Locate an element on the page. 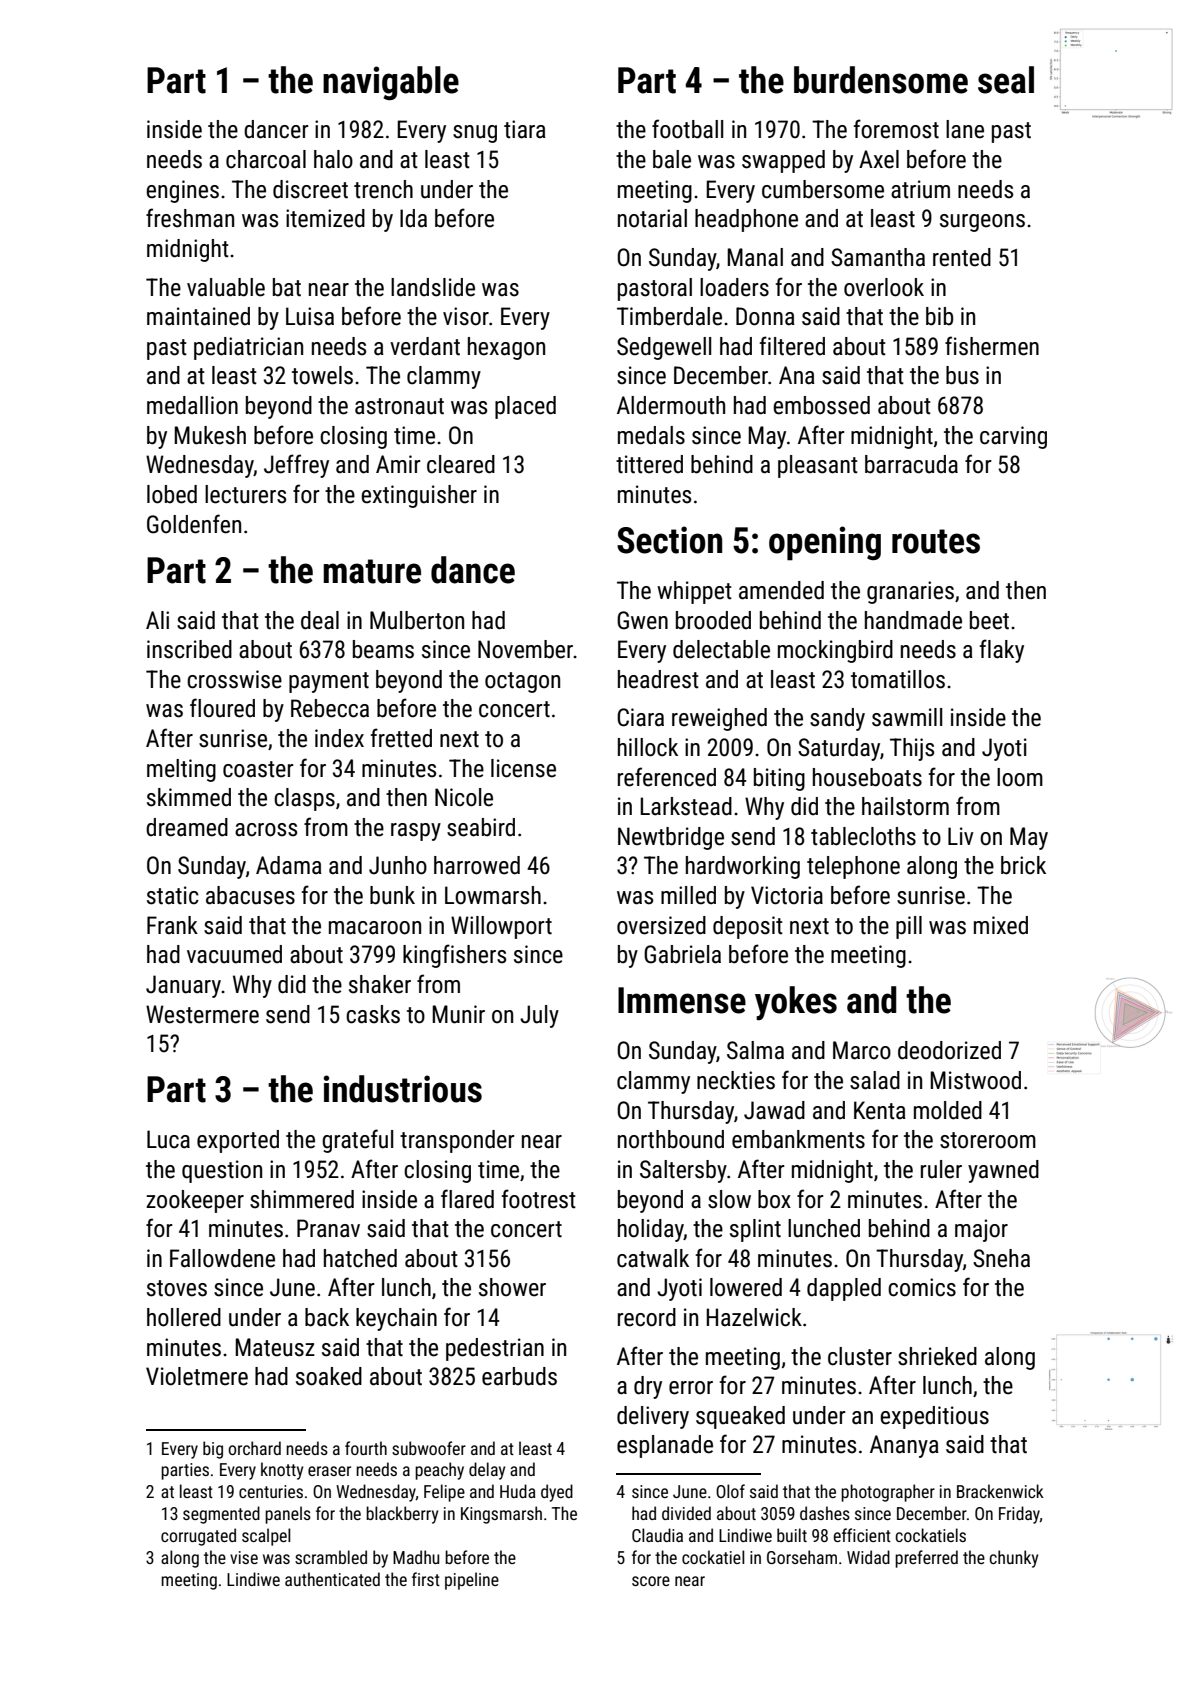  Mulberton is located at coordinates (417, 620).
